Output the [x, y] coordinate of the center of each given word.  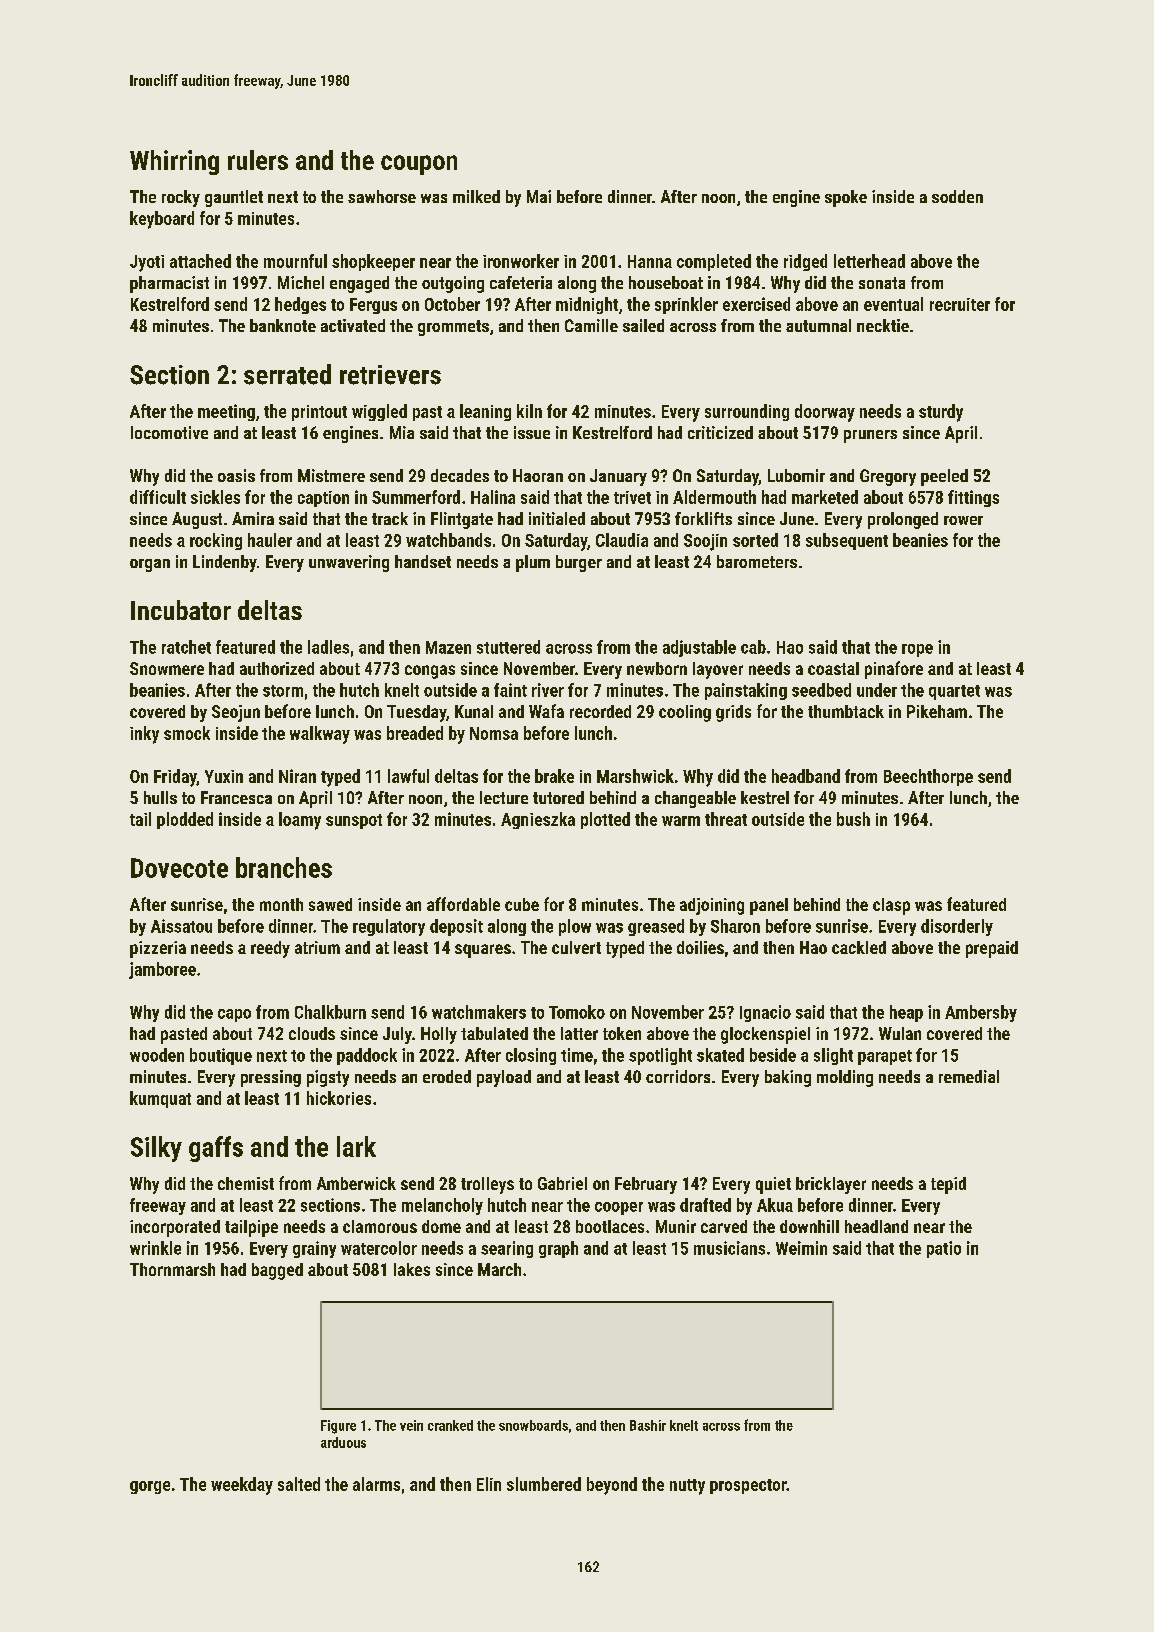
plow [575, 927]
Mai [539, 196]
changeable [695, 799]
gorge [150, 1487]
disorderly [957, 927]
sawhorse [382, 196]
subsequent [847, 541]
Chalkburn [330, 1012]
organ [150, 565]
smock [187, 733]
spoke [846, 198]
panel [769, 906]
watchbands [448, 540]
